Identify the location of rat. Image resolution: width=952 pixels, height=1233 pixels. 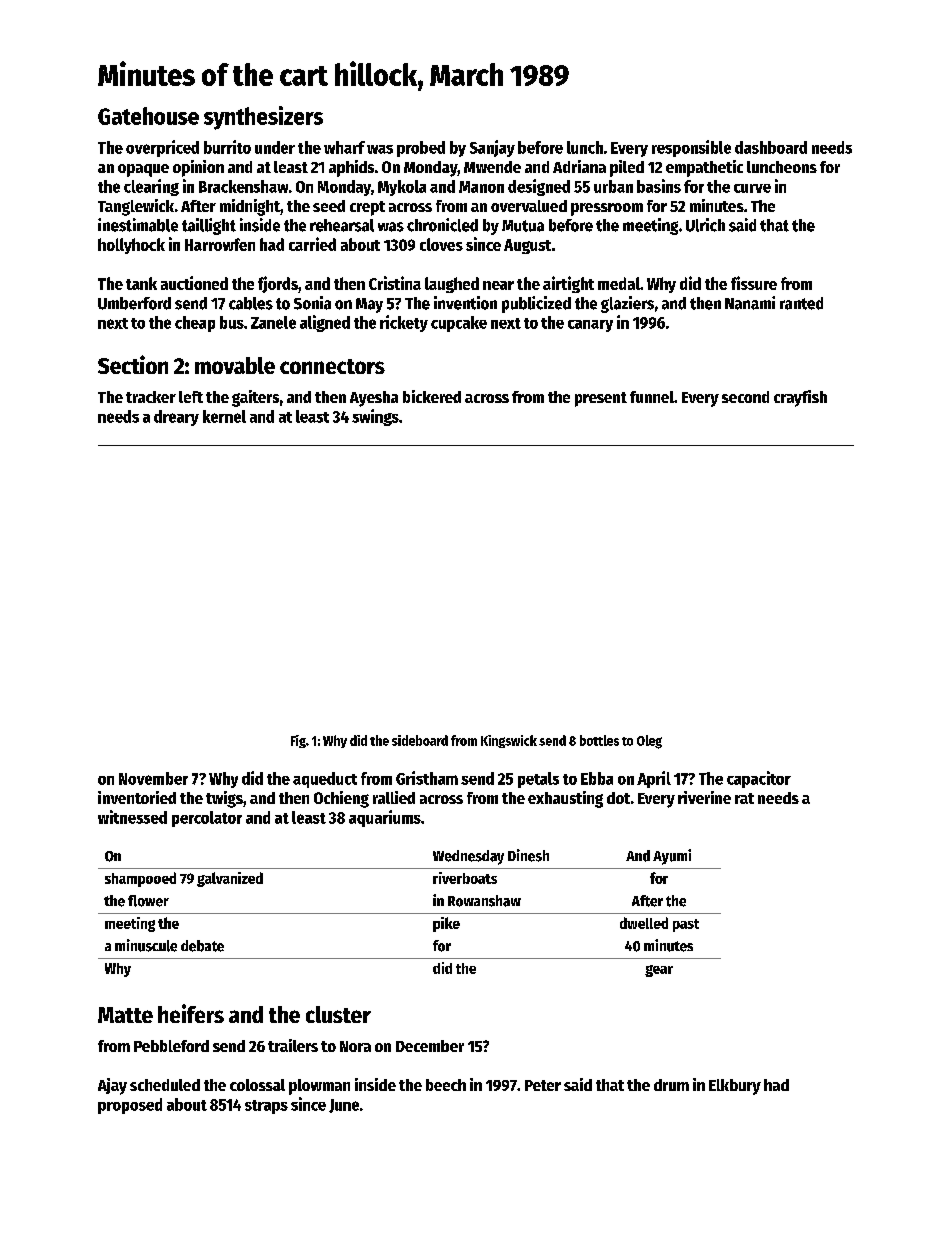
(744, 798).
